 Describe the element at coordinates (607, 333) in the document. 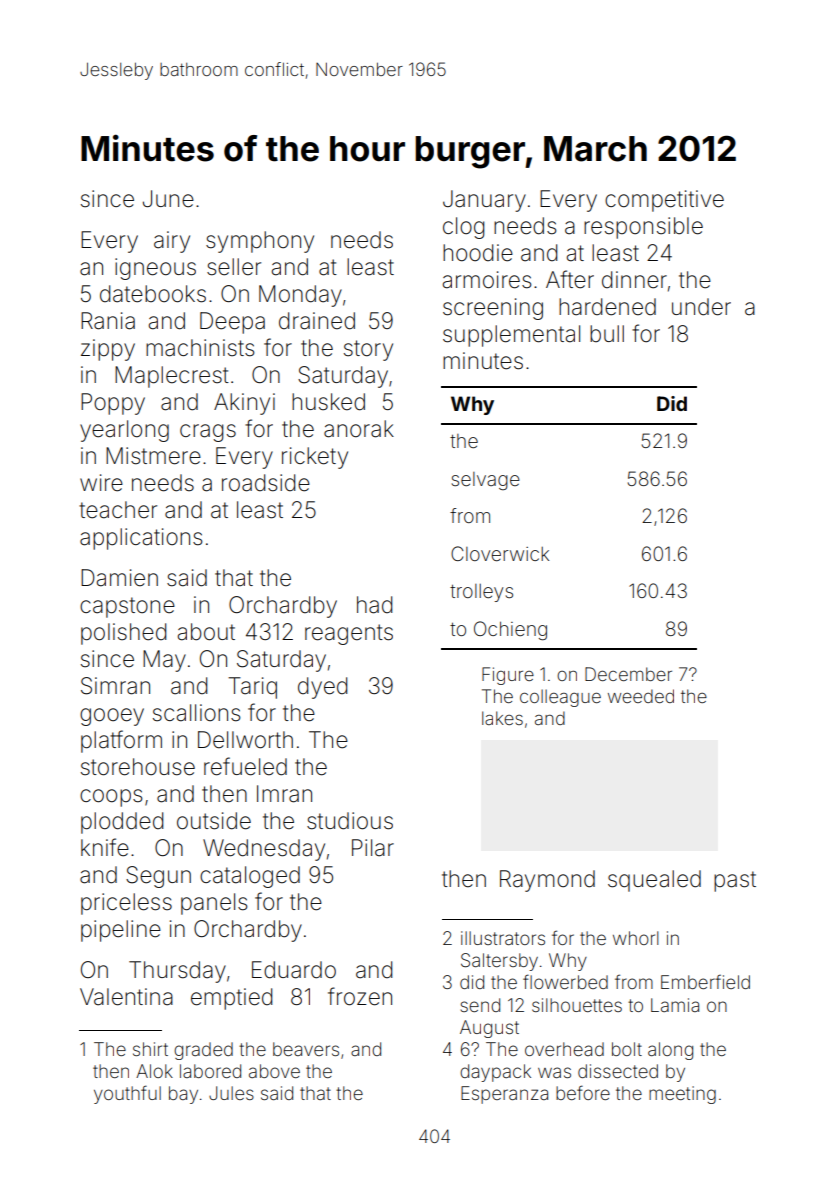

I see `bull` at that location.
